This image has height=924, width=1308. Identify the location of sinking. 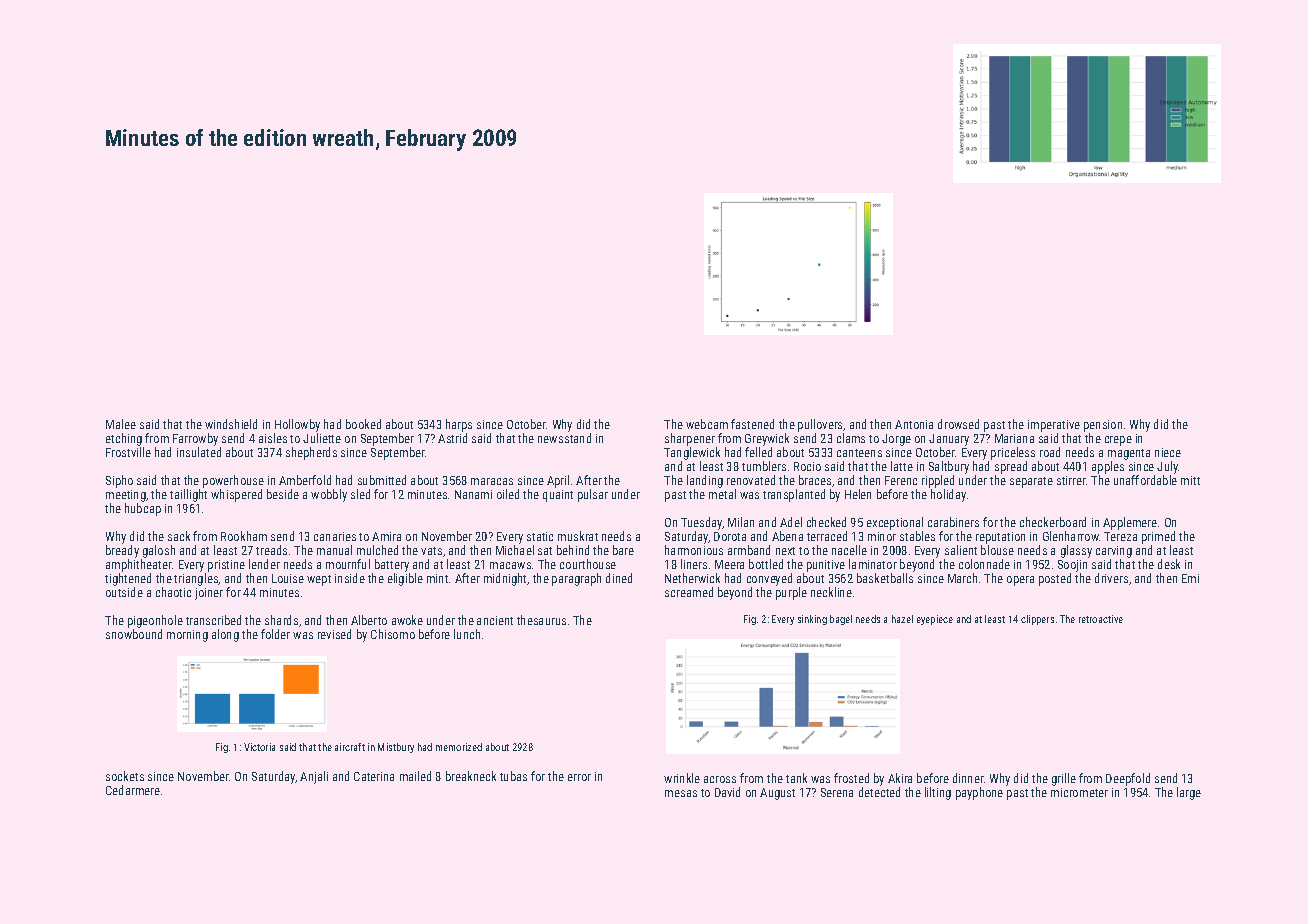
(812, 620).
